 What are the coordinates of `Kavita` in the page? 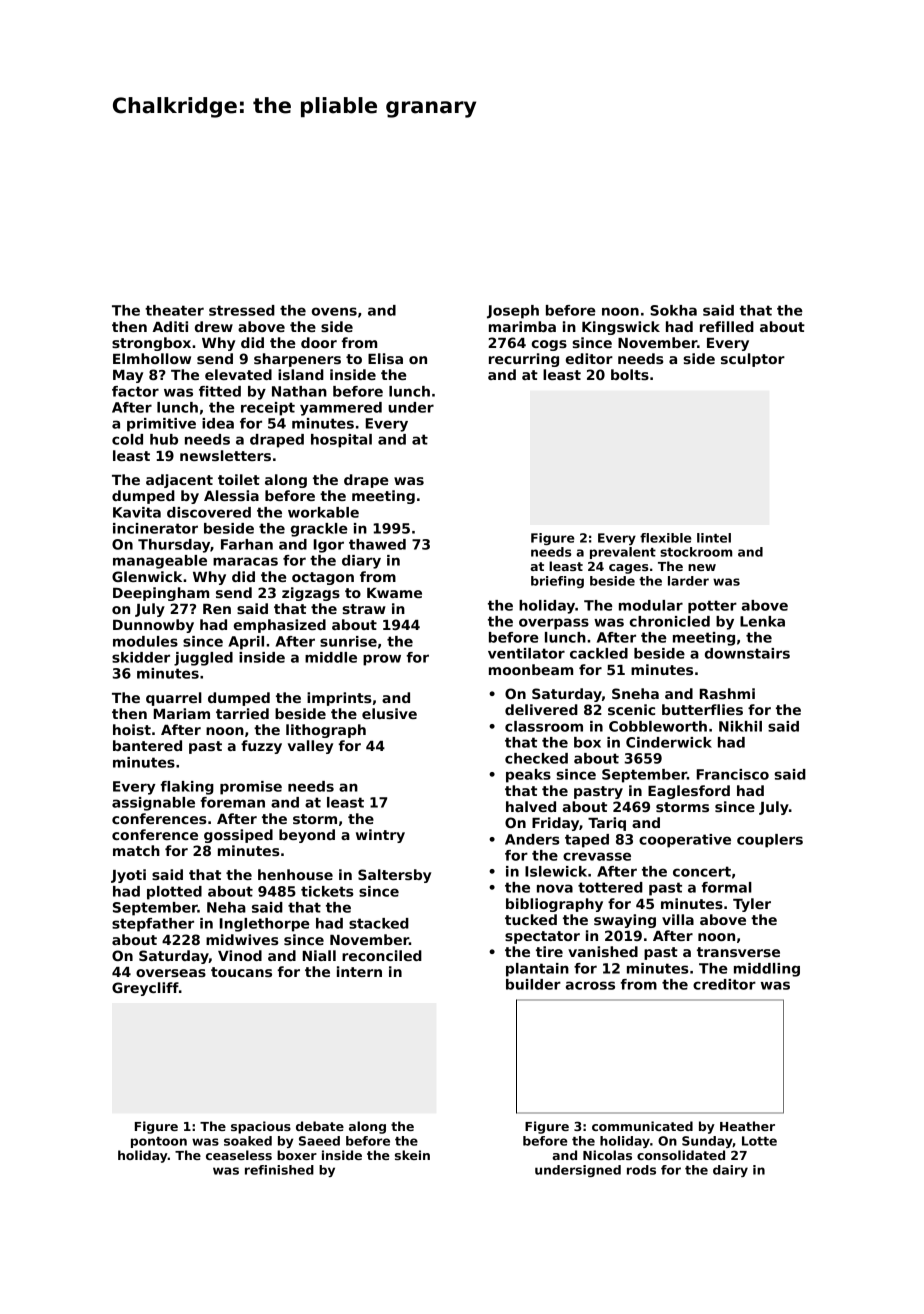 It's located at (137, 512).
